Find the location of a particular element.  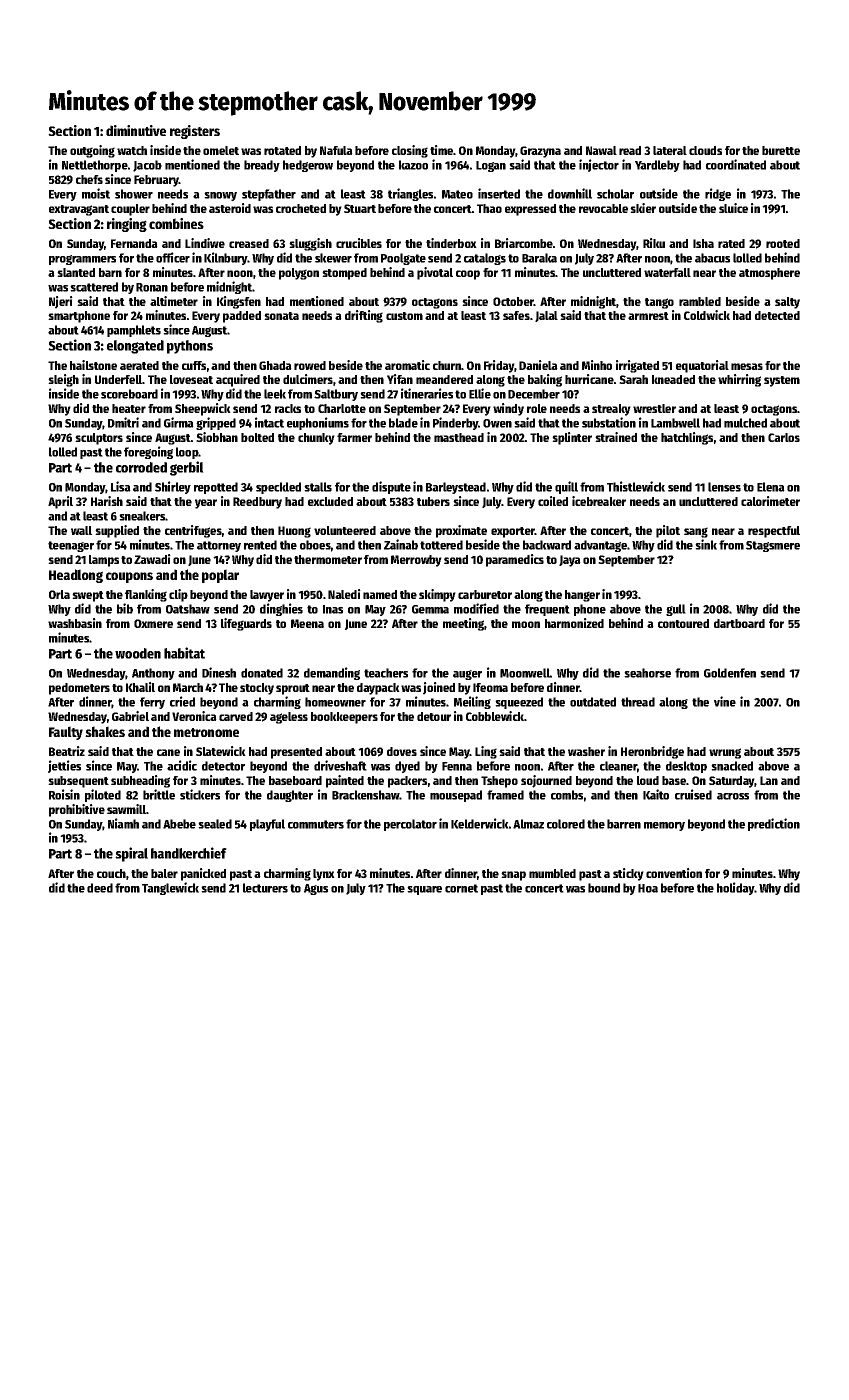

outgoing is located at coordinates (92, 151).
